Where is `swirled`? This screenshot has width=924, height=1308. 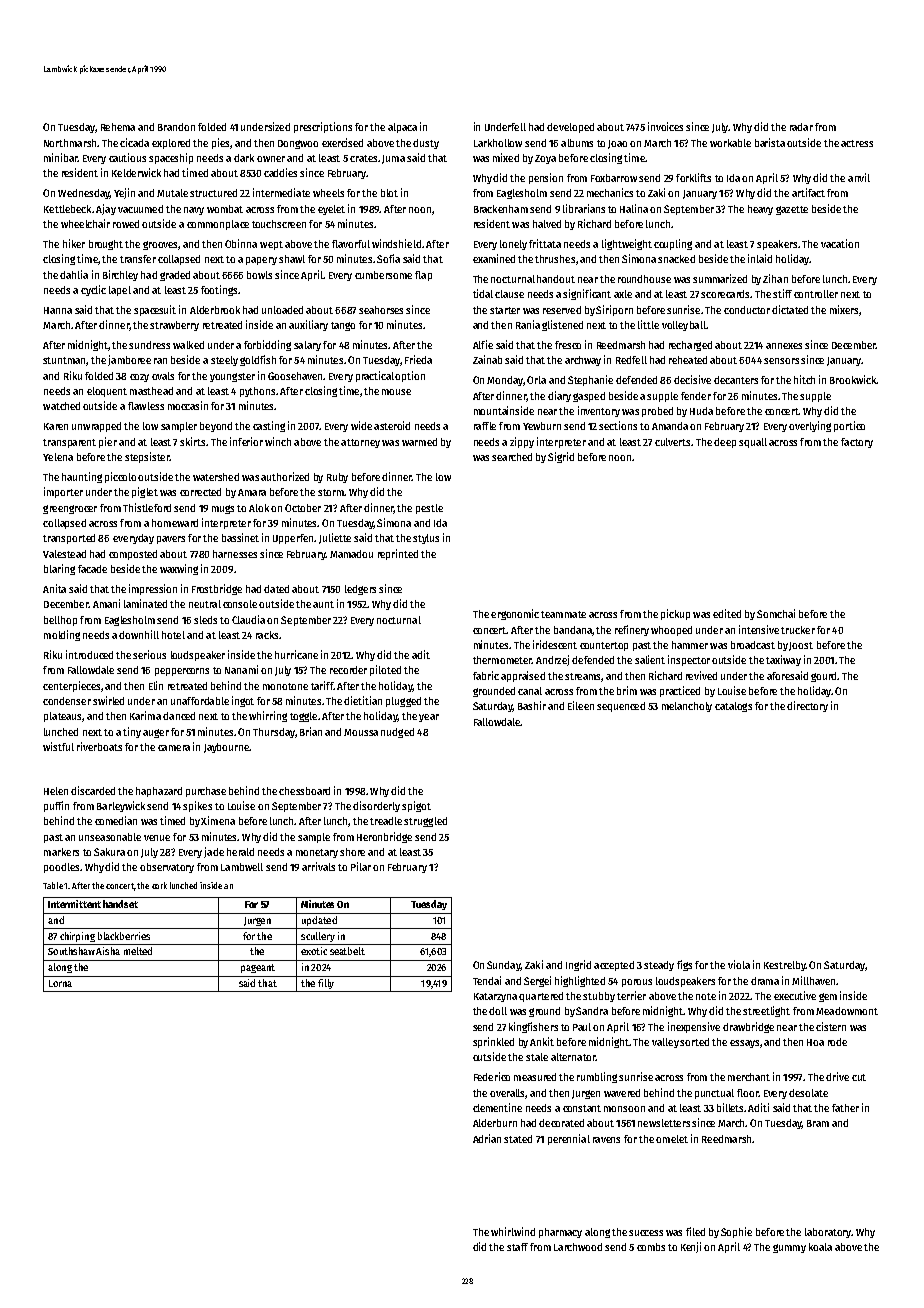
swirled is located at coordinates (108, 700).
